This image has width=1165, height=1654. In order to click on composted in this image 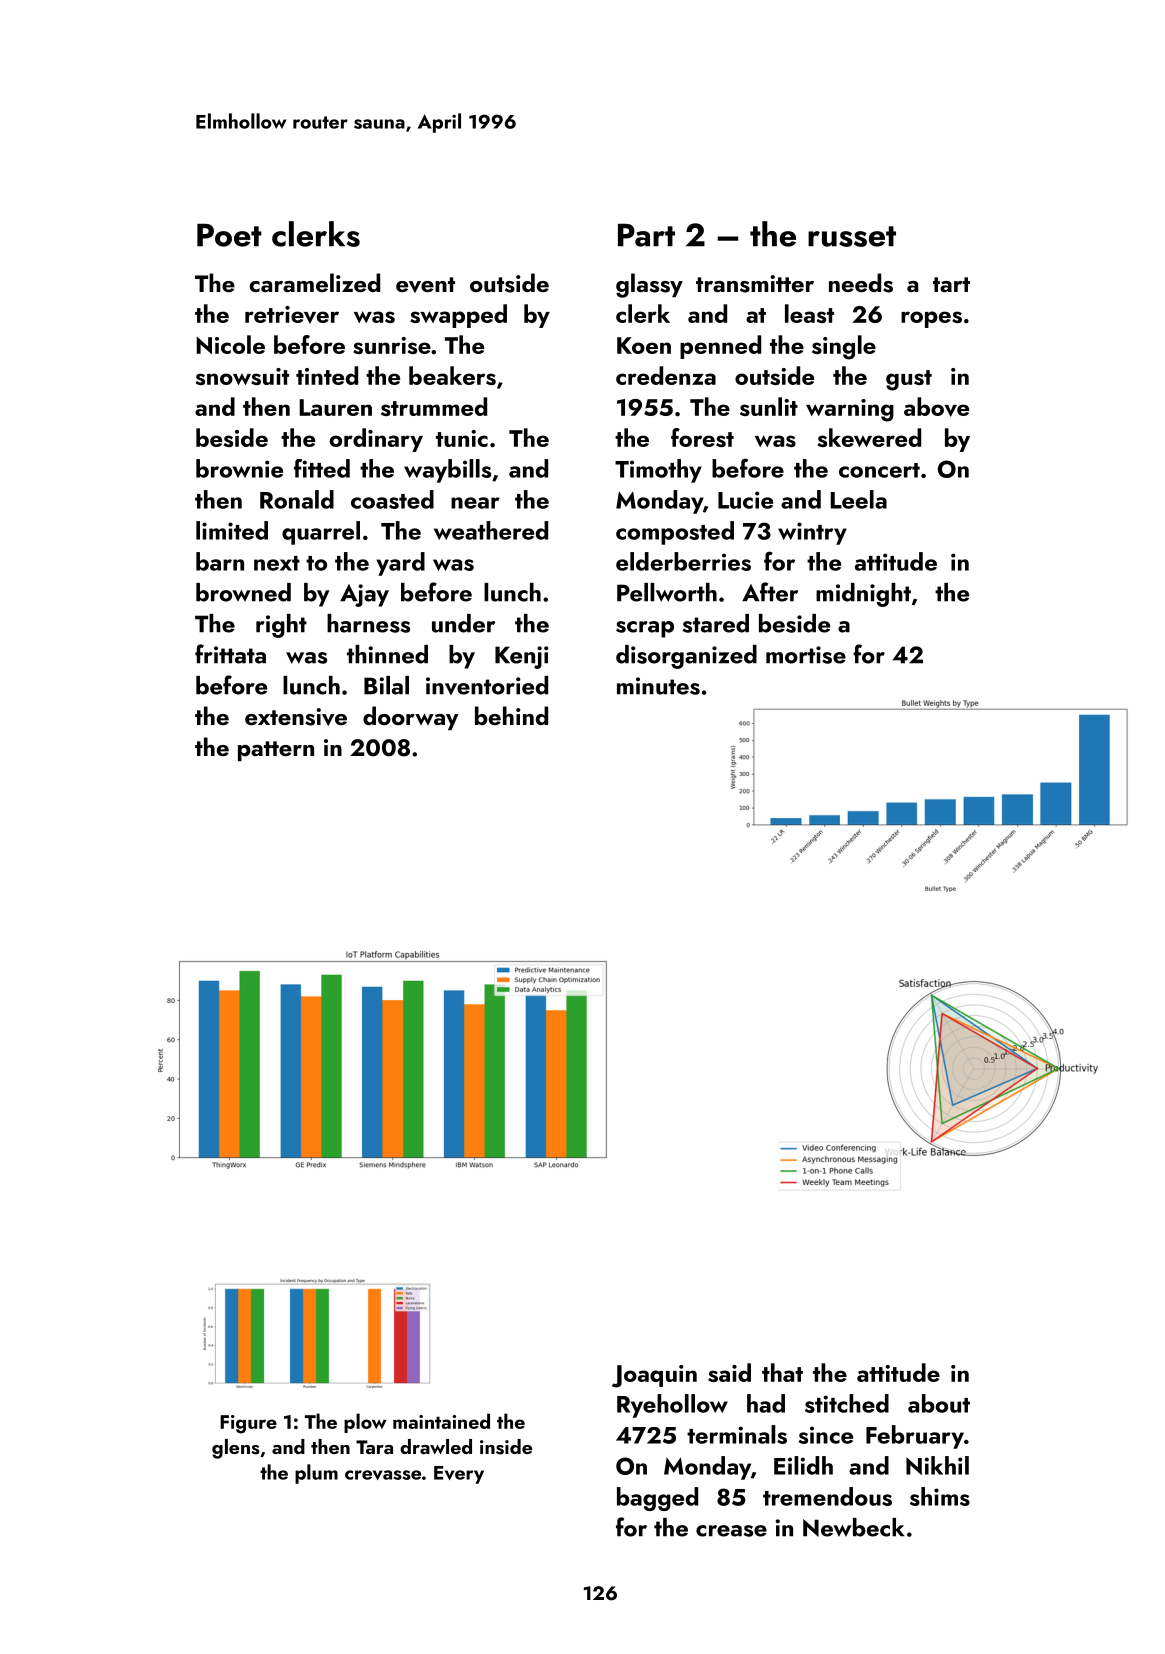, I will do `click(675, 533)`.
